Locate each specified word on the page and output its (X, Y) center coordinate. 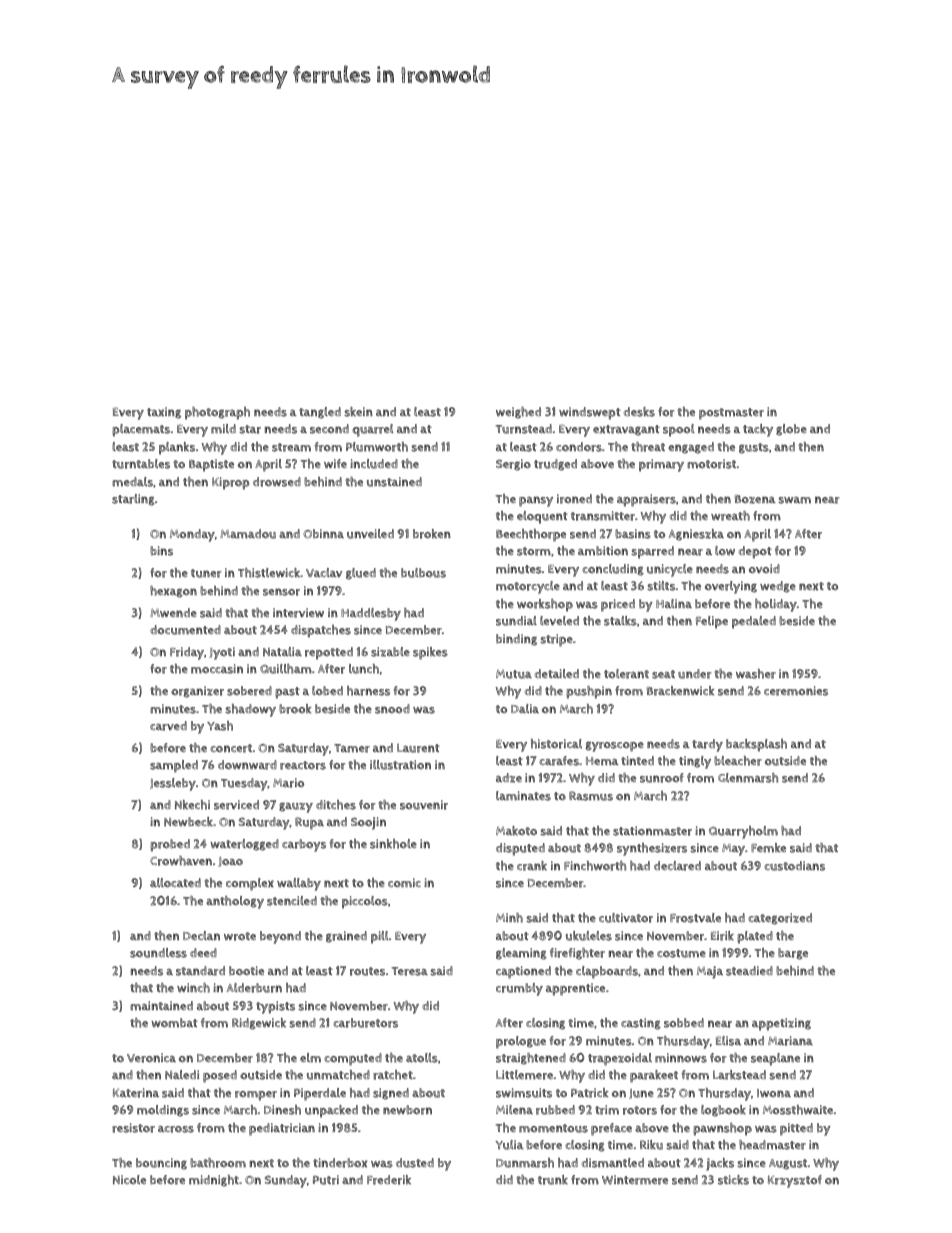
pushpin (589, 692)
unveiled (370, 534)
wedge (778, 587)
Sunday (286, 1181)
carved (168, 726)
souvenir (424, 805)
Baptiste (211, 465)
